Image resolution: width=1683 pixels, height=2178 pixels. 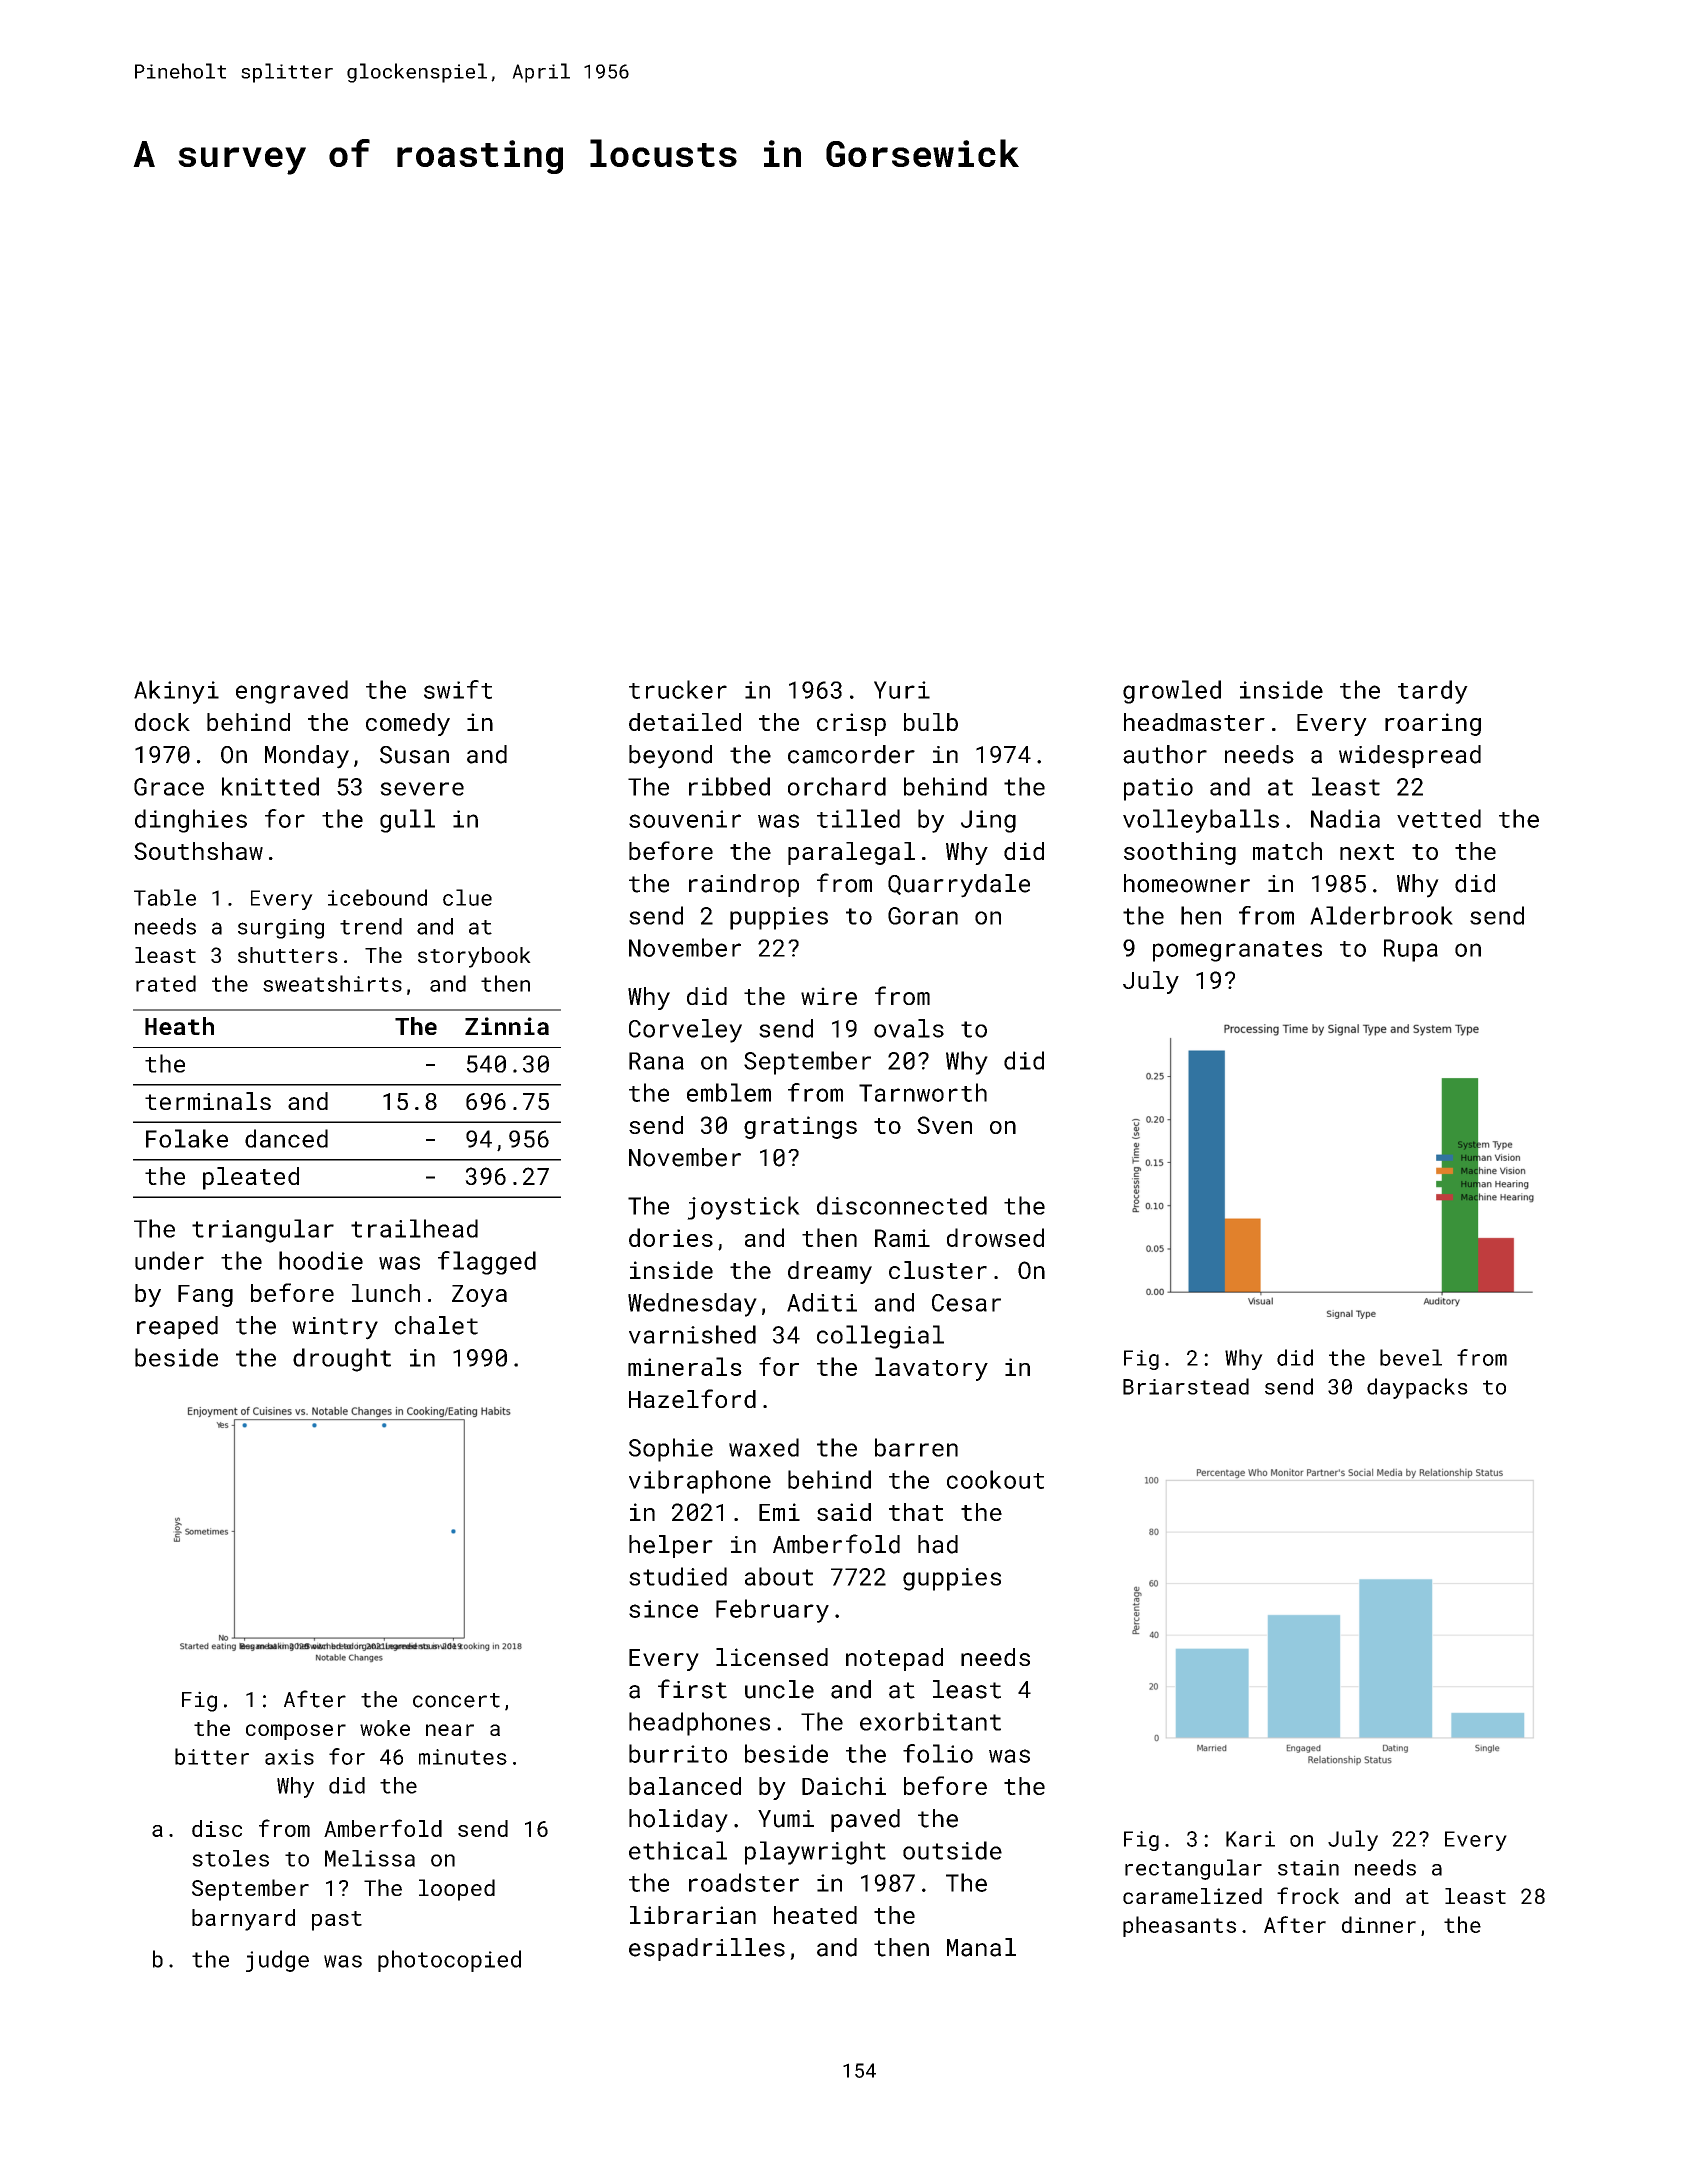 What do you see at coordinates (678, 1821) in the screenshot?
I see `holiday` at bounding box center [678, 1821].
